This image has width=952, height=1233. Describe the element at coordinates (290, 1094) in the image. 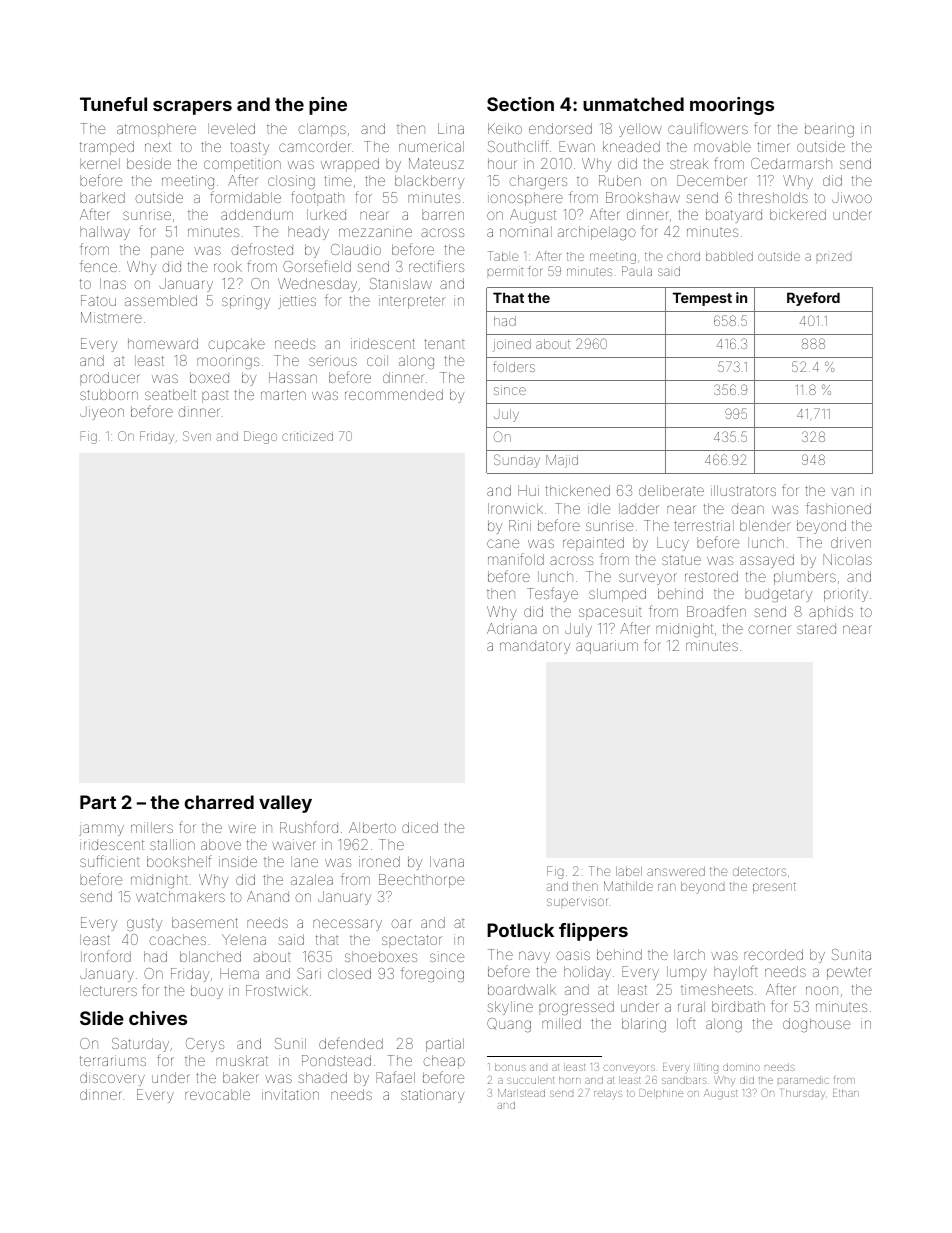

I see `invitation` at that location.
